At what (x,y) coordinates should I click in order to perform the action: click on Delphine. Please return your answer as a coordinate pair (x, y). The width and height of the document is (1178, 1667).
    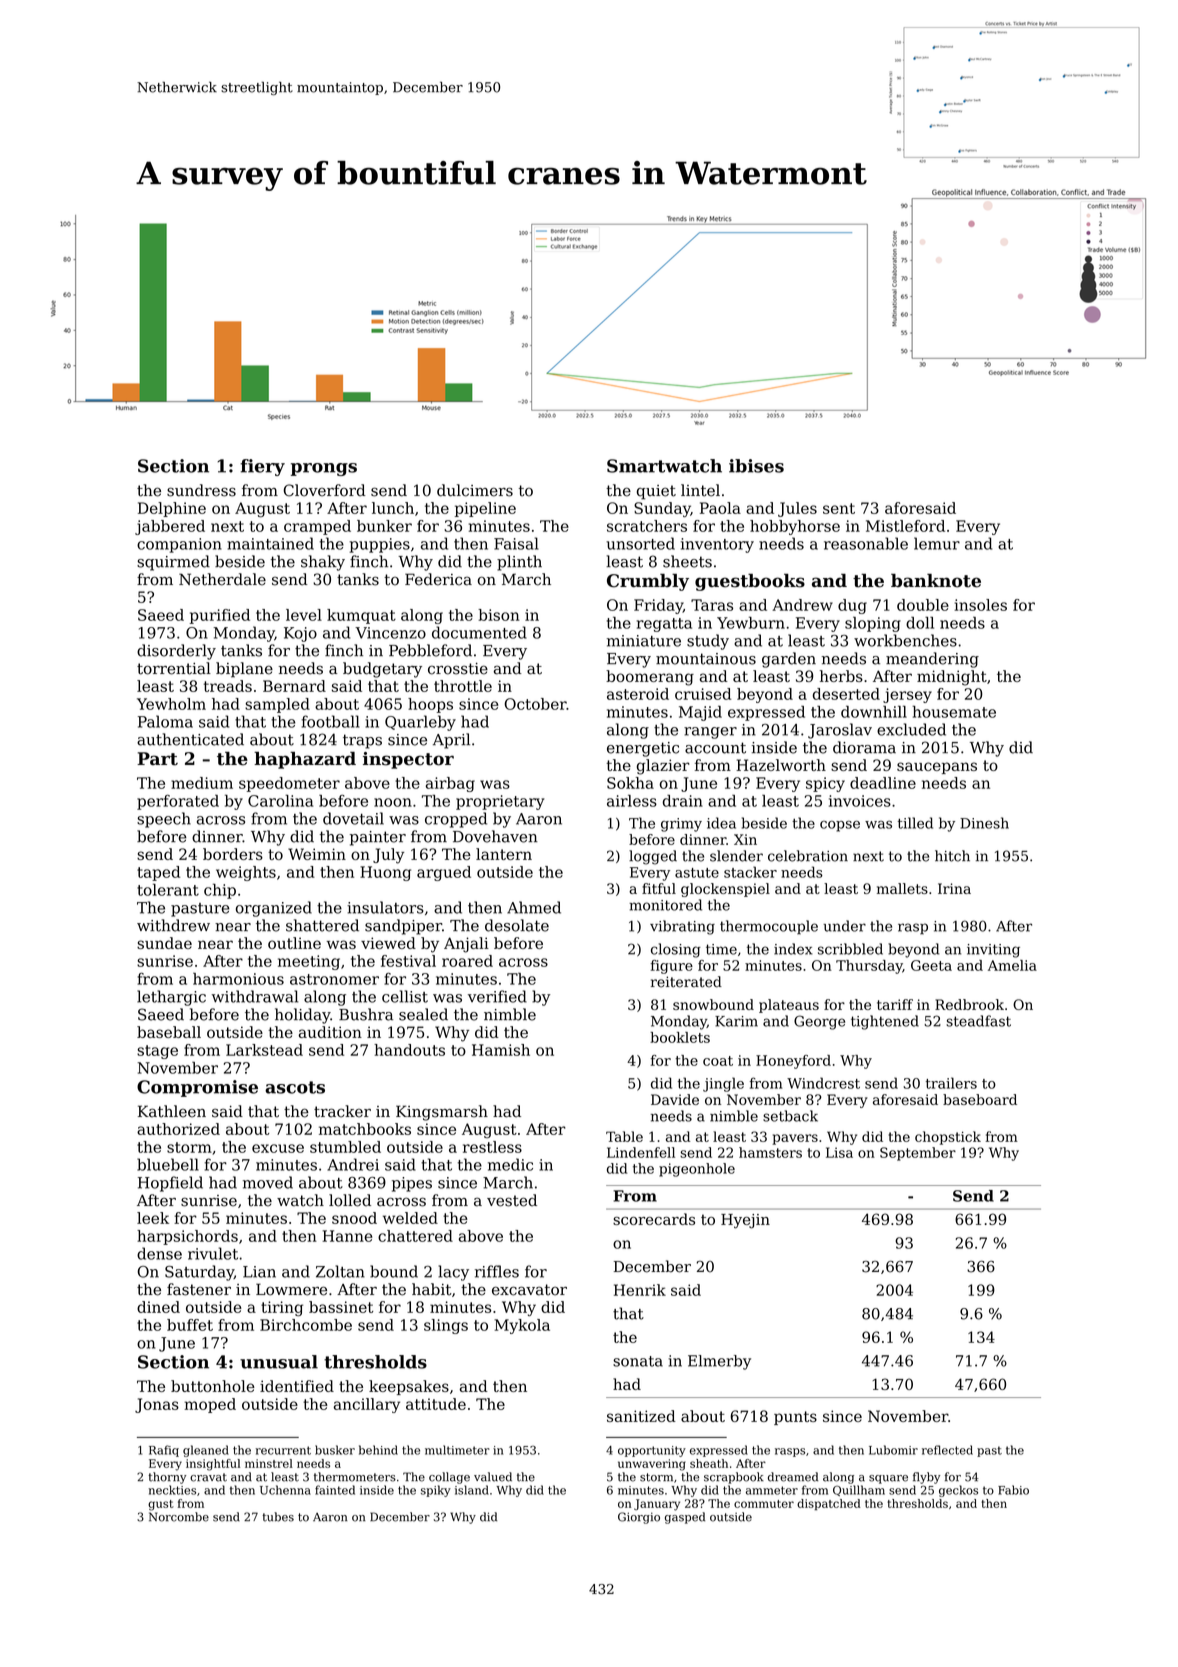
    Looking at the image, I should click on (172, 509).
